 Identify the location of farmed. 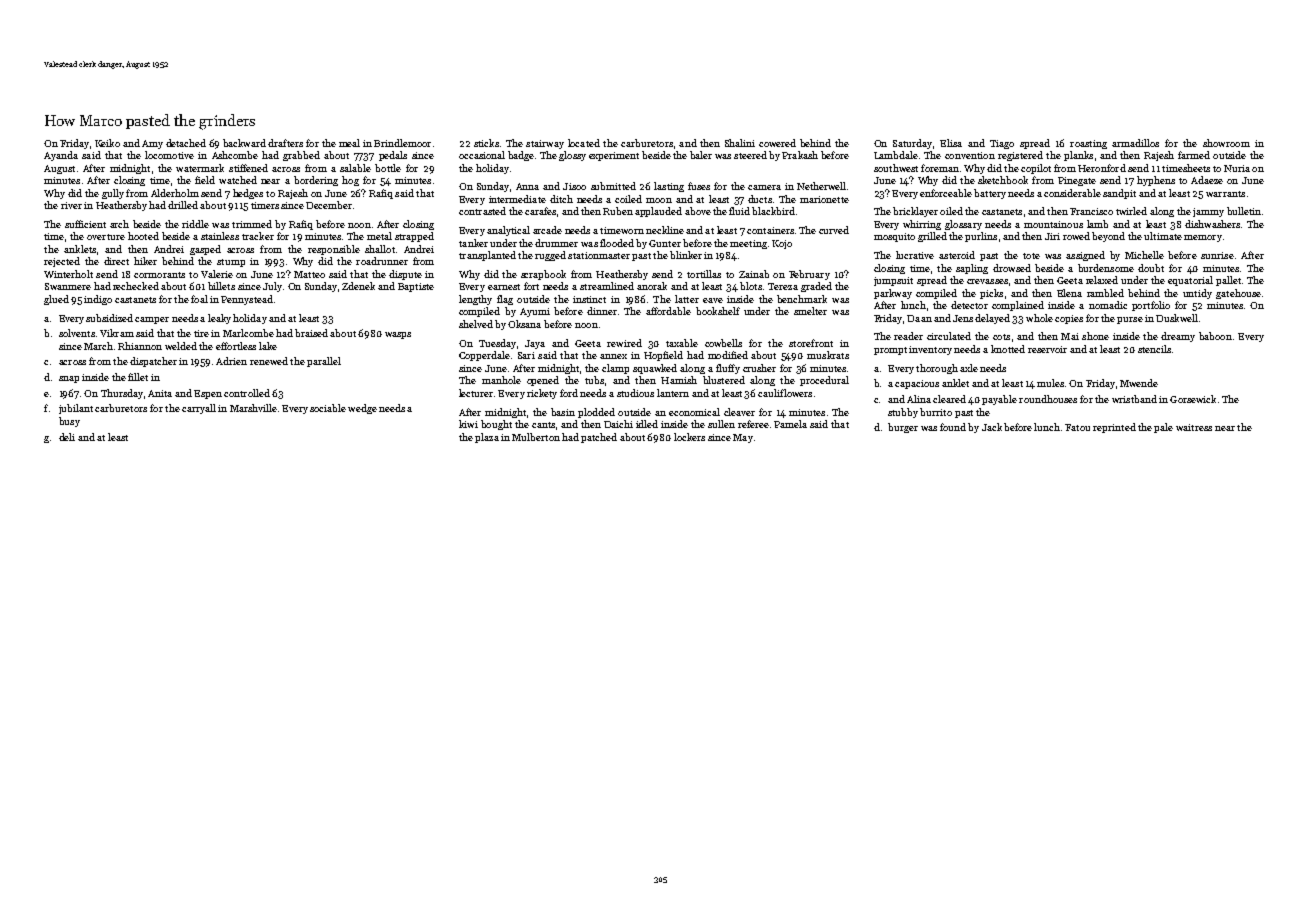
(1194, 155).
